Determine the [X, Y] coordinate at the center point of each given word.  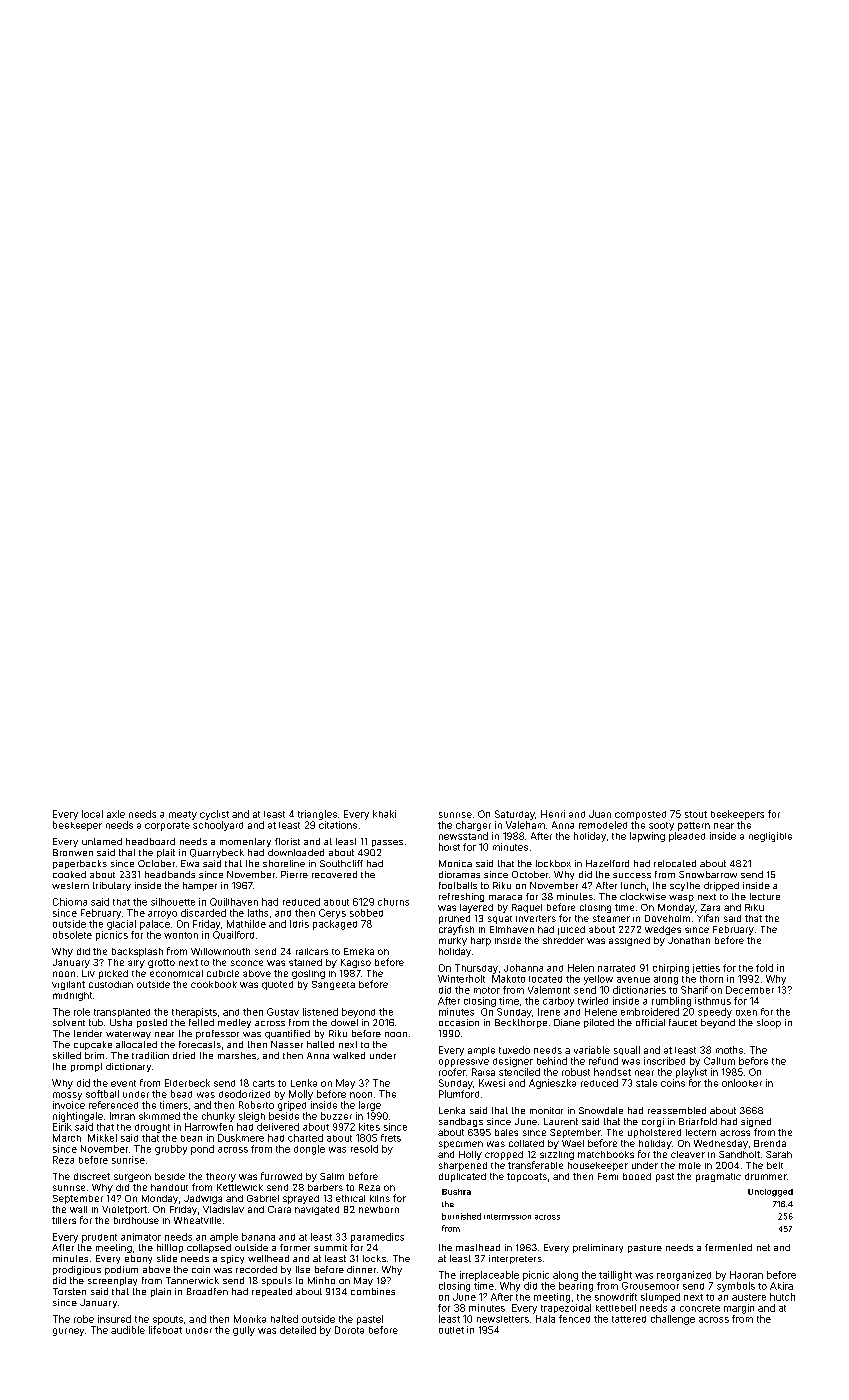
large [370, 1106]
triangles [317, 815]
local [92, 814]
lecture [765, 896]
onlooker [742, 1083]
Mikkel [102, 1138]
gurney [68, 1332]
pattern [694, 826]
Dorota [349, 1330]
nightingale [78, 1117]
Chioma [70, 902]
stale [646, 1083]
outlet [451, 1330]
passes [387, 843]
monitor [546, 1110]
